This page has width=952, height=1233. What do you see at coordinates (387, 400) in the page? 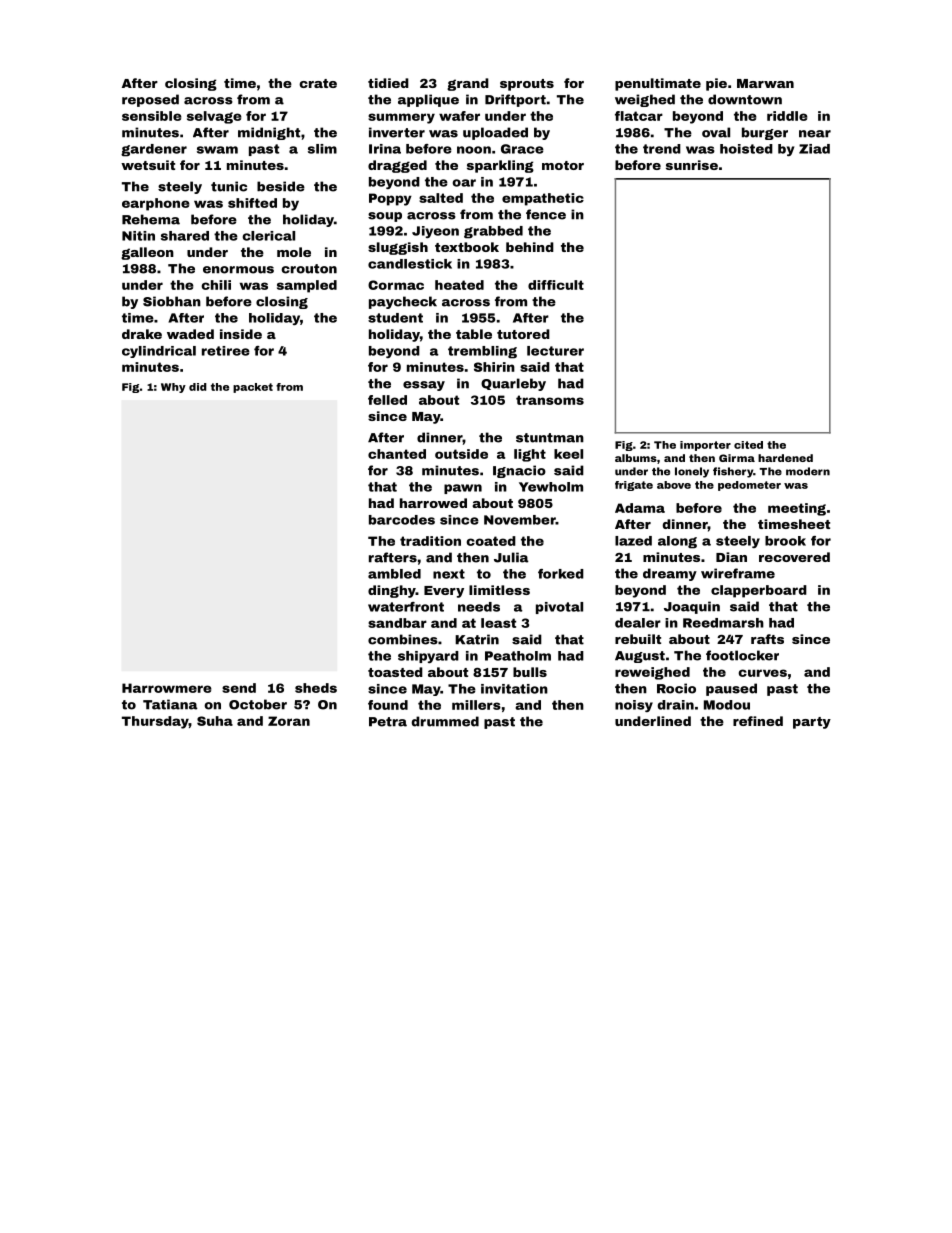
I see `felled` at bounding box center [387, 400].
